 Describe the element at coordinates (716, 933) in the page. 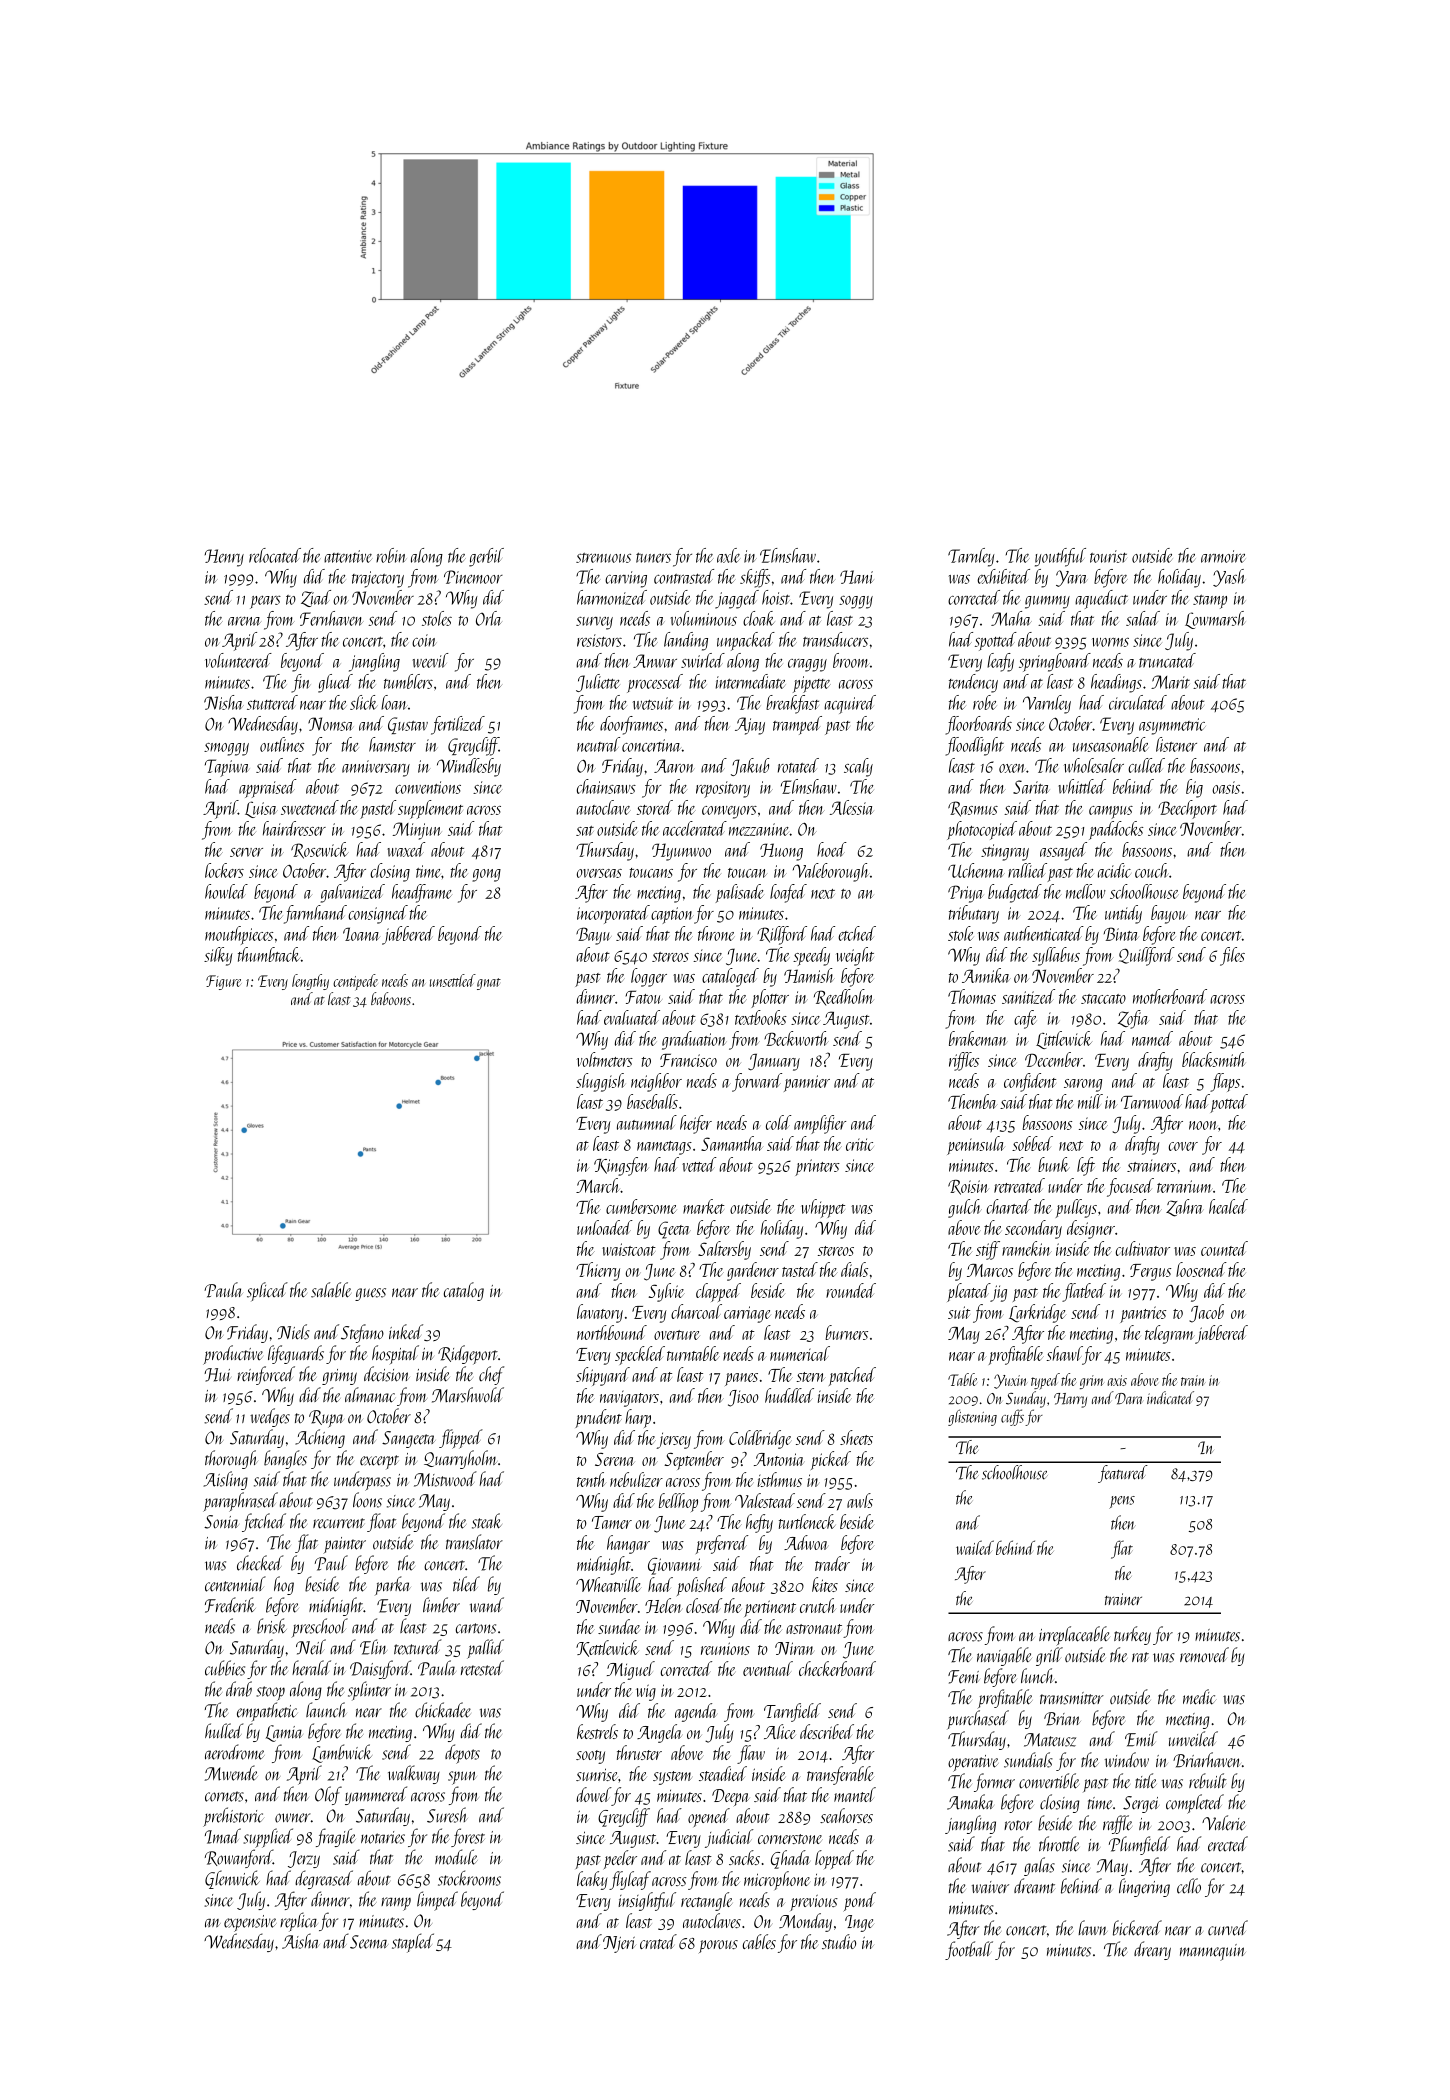

I see `throne` at that location.
